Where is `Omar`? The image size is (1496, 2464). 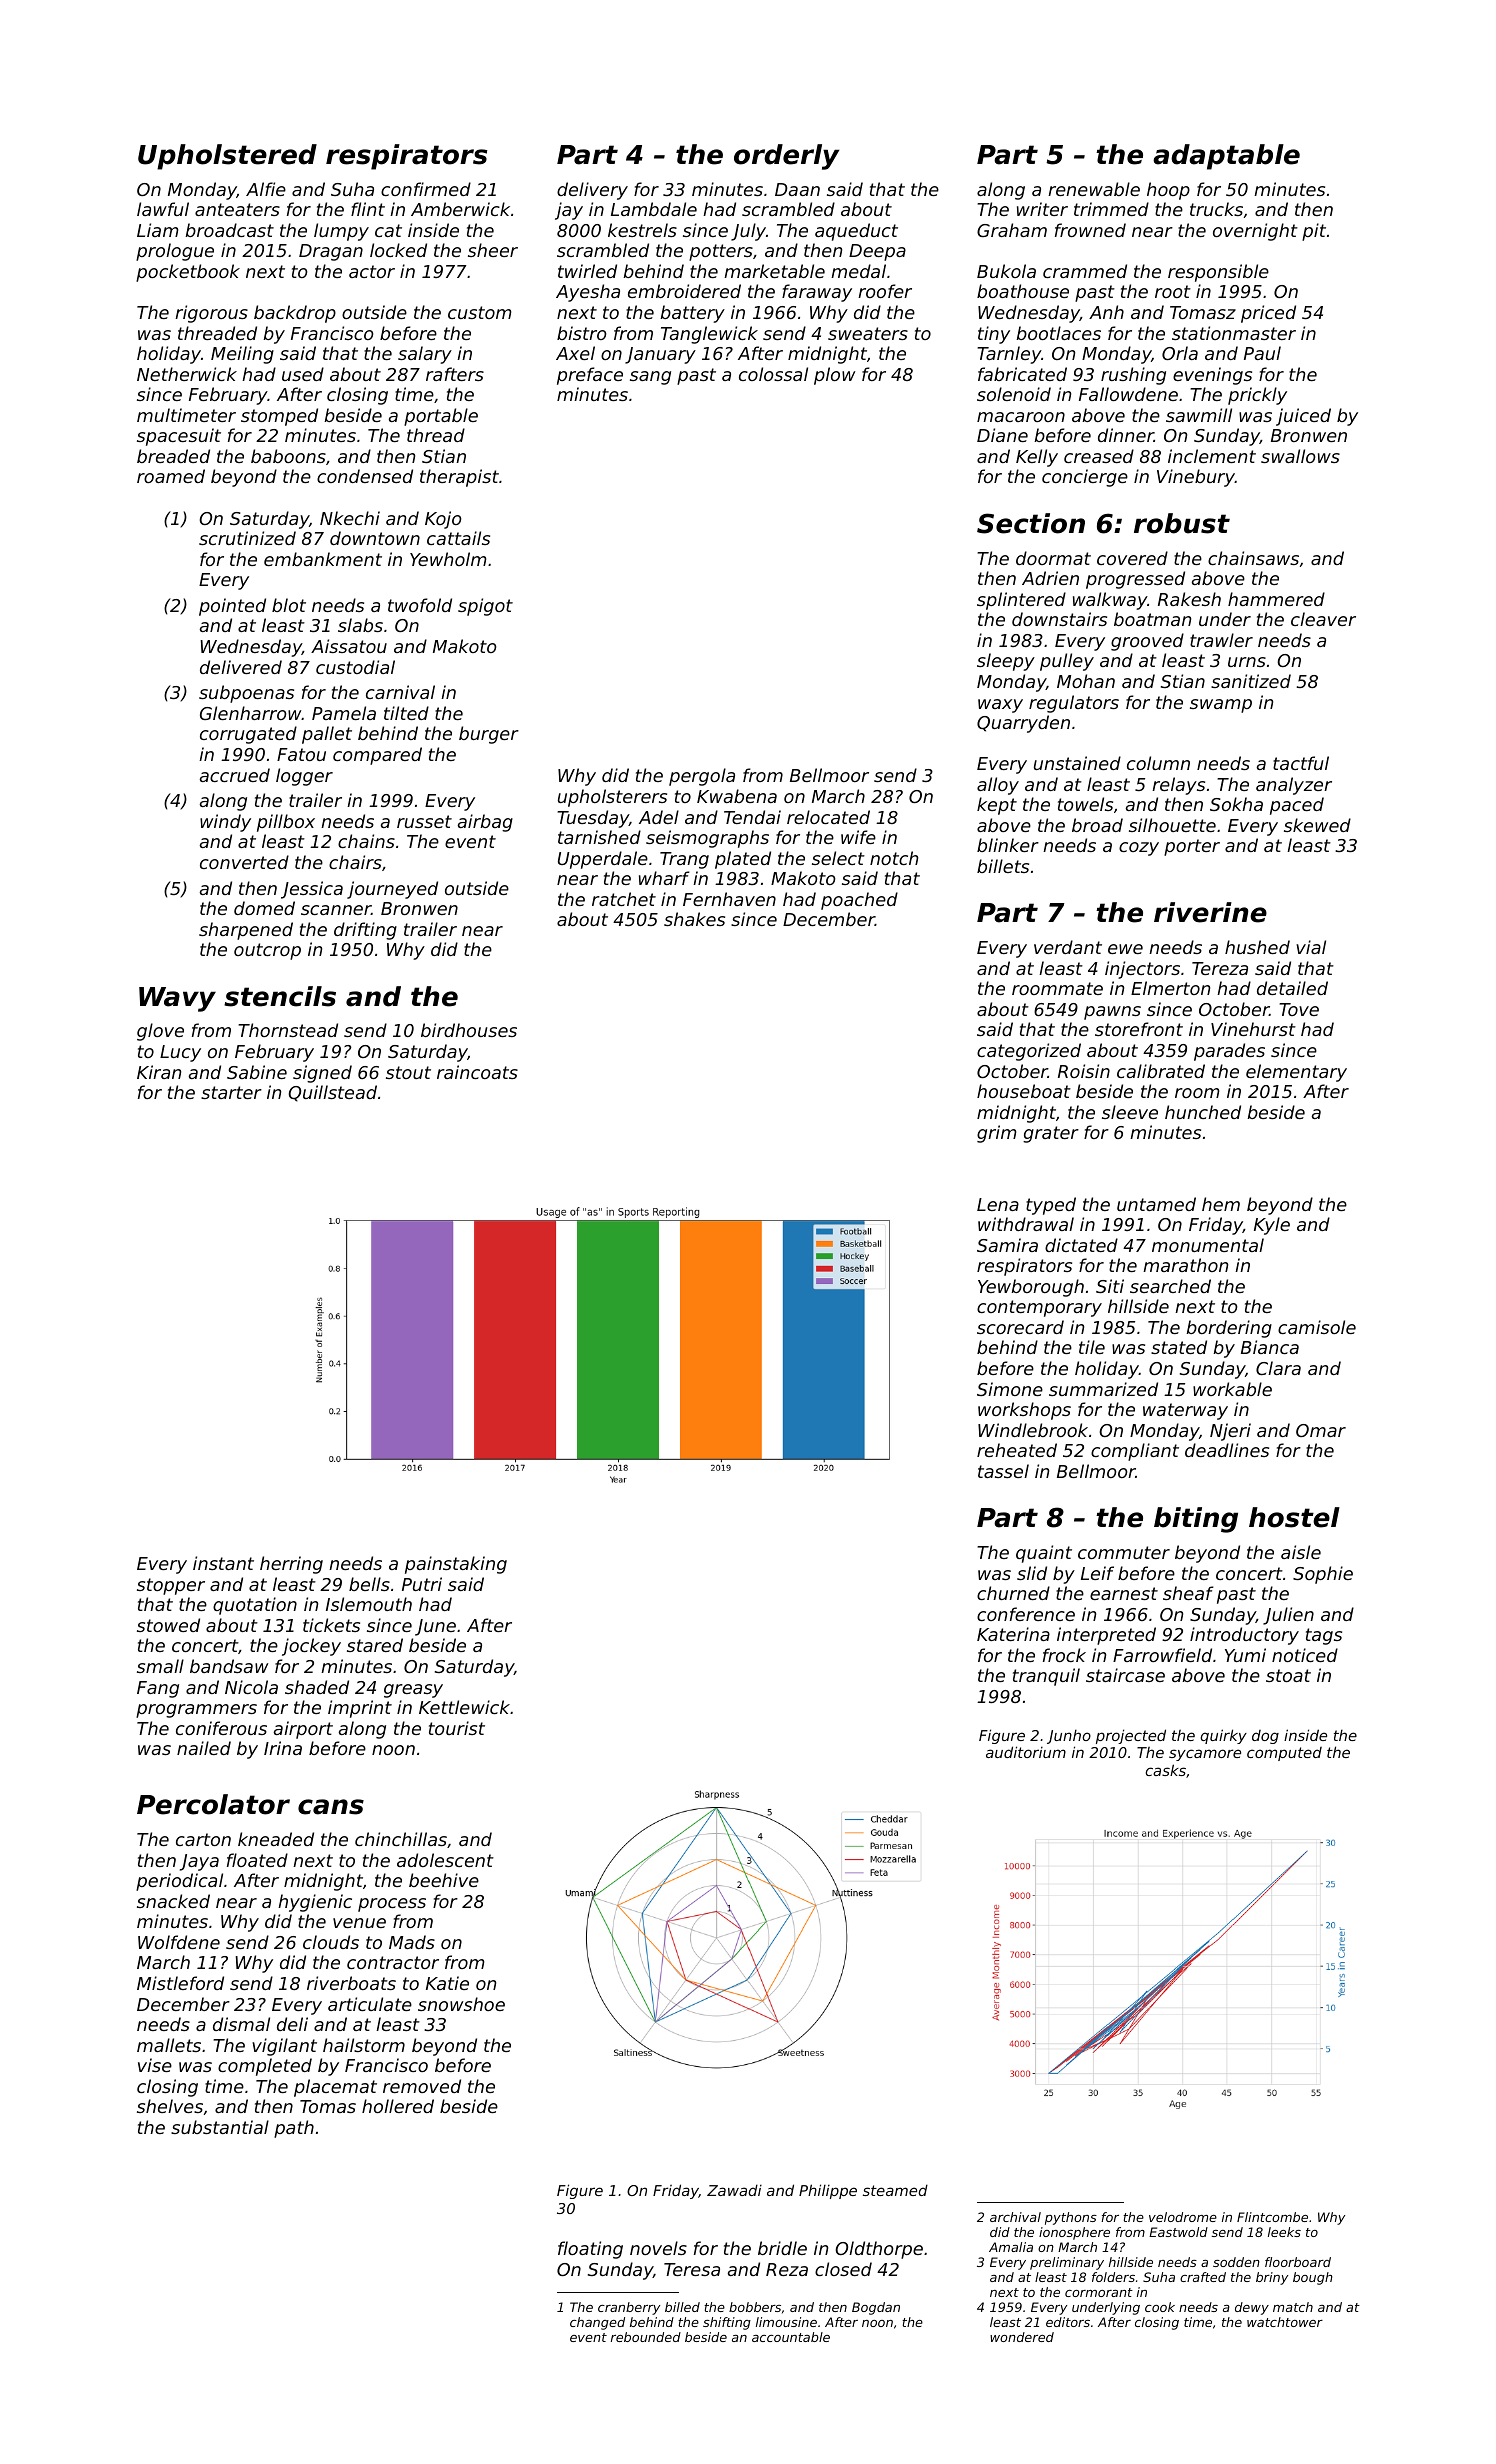 Omar is located at coordinates (1321, 1430).
